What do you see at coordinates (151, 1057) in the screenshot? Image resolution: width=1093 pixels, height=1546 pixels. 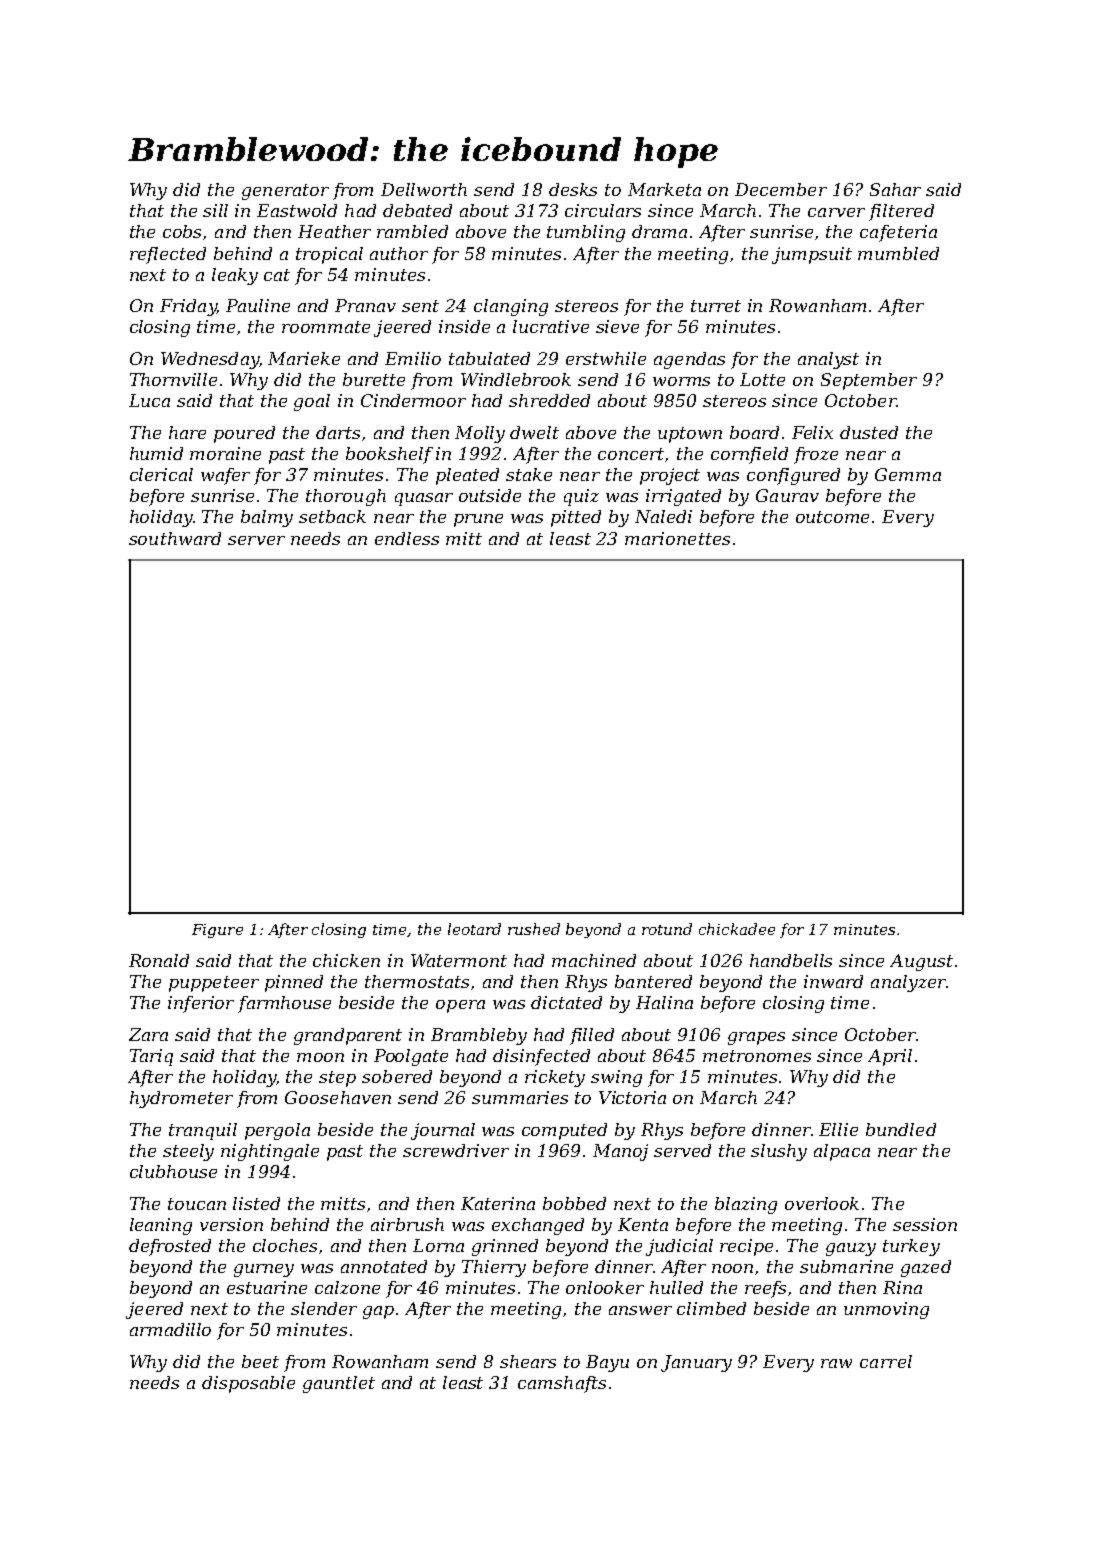 I see `Tariq` at bounding box center [151, 1057].
